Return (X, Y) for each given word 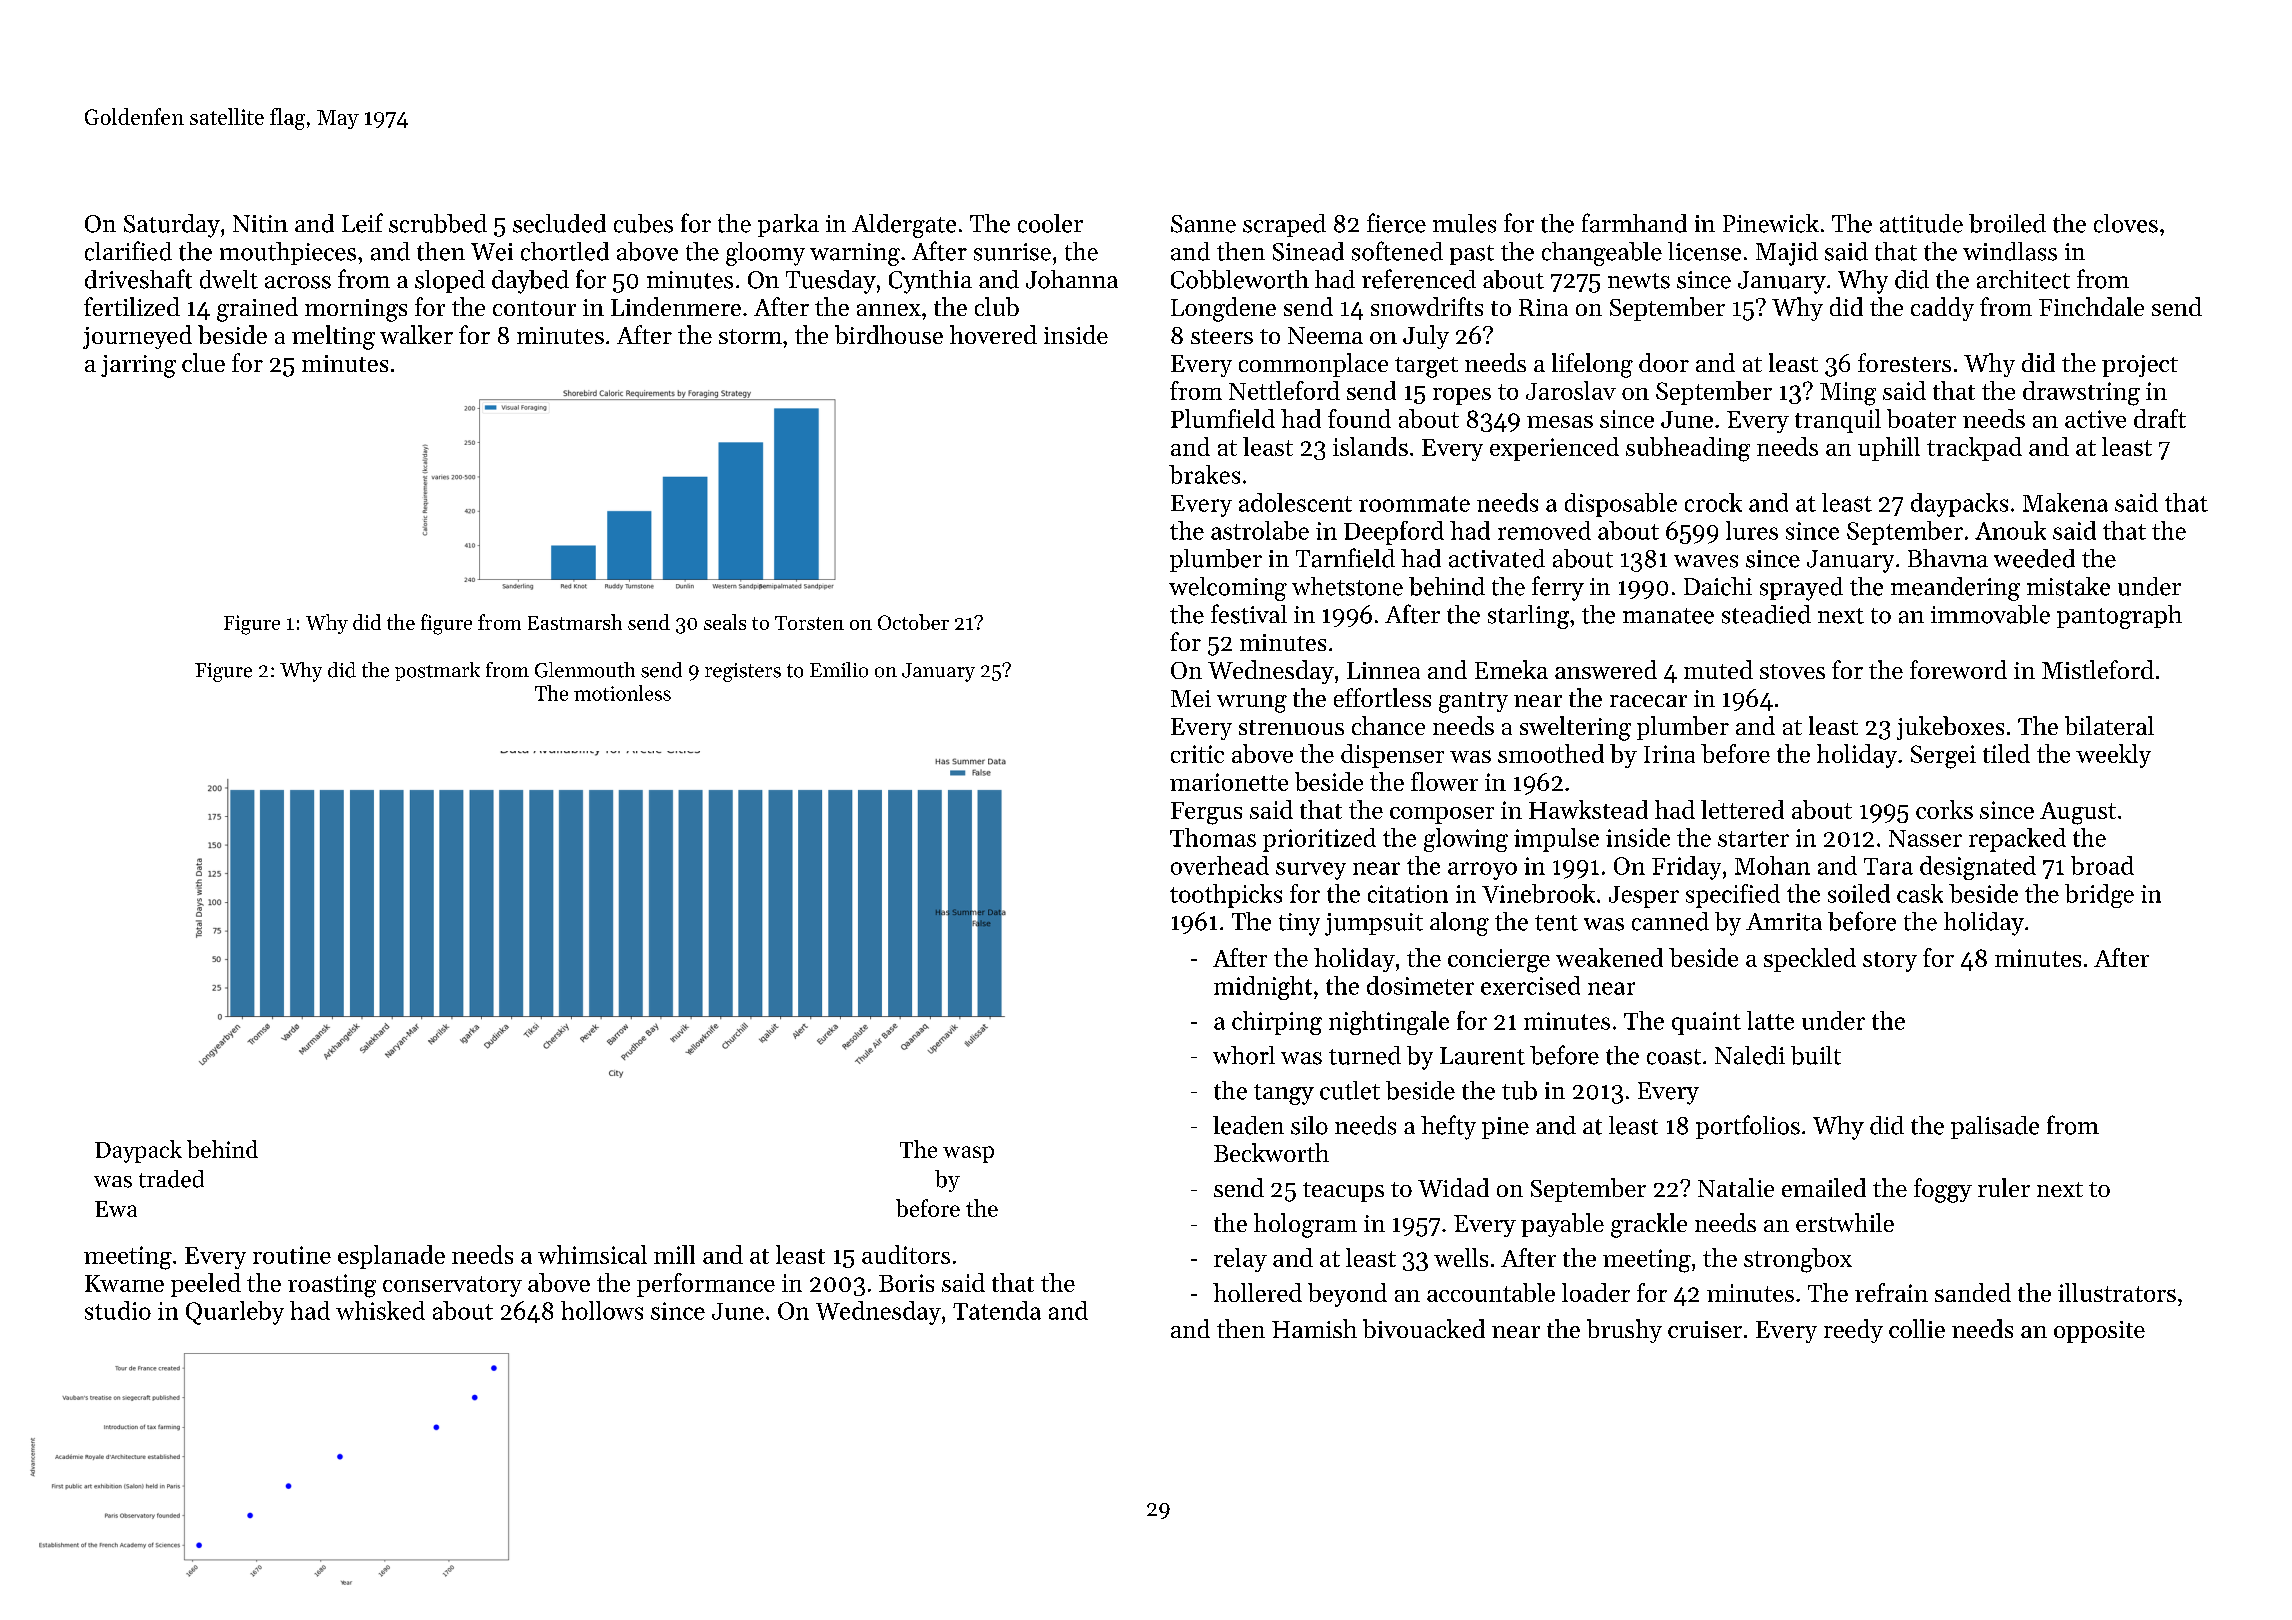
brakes (1204, 474)
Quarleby (235, 1313)
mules (1464, 223)
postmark (437, 671)
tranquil (1838, 421)
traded (171, 1179)
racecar (1648, 701)
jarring (138, 366)
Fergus (1206, 813)
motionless (622, 693)
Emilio (839, 670)
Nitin (260, 224)
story (1890, 962)
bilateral (2109, 725)
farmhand (1634, 223)
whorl (1244, 1055)
